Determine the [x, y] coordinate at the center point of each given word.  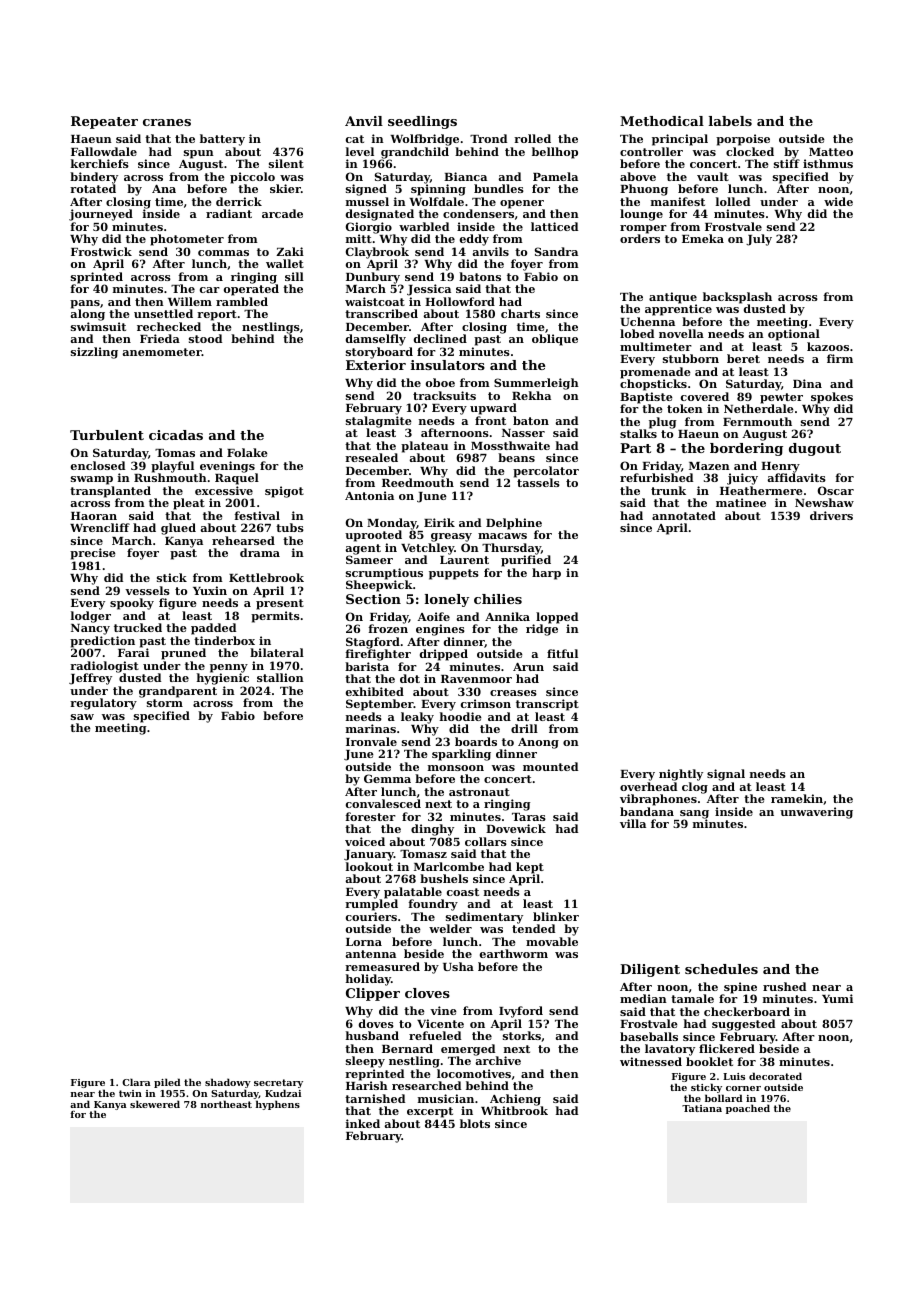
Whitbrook [514, 1110]
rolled [532, 138]
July [759, 240]
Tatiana [702, 1108]
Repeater [104, 122]
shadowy [228, 1083]
